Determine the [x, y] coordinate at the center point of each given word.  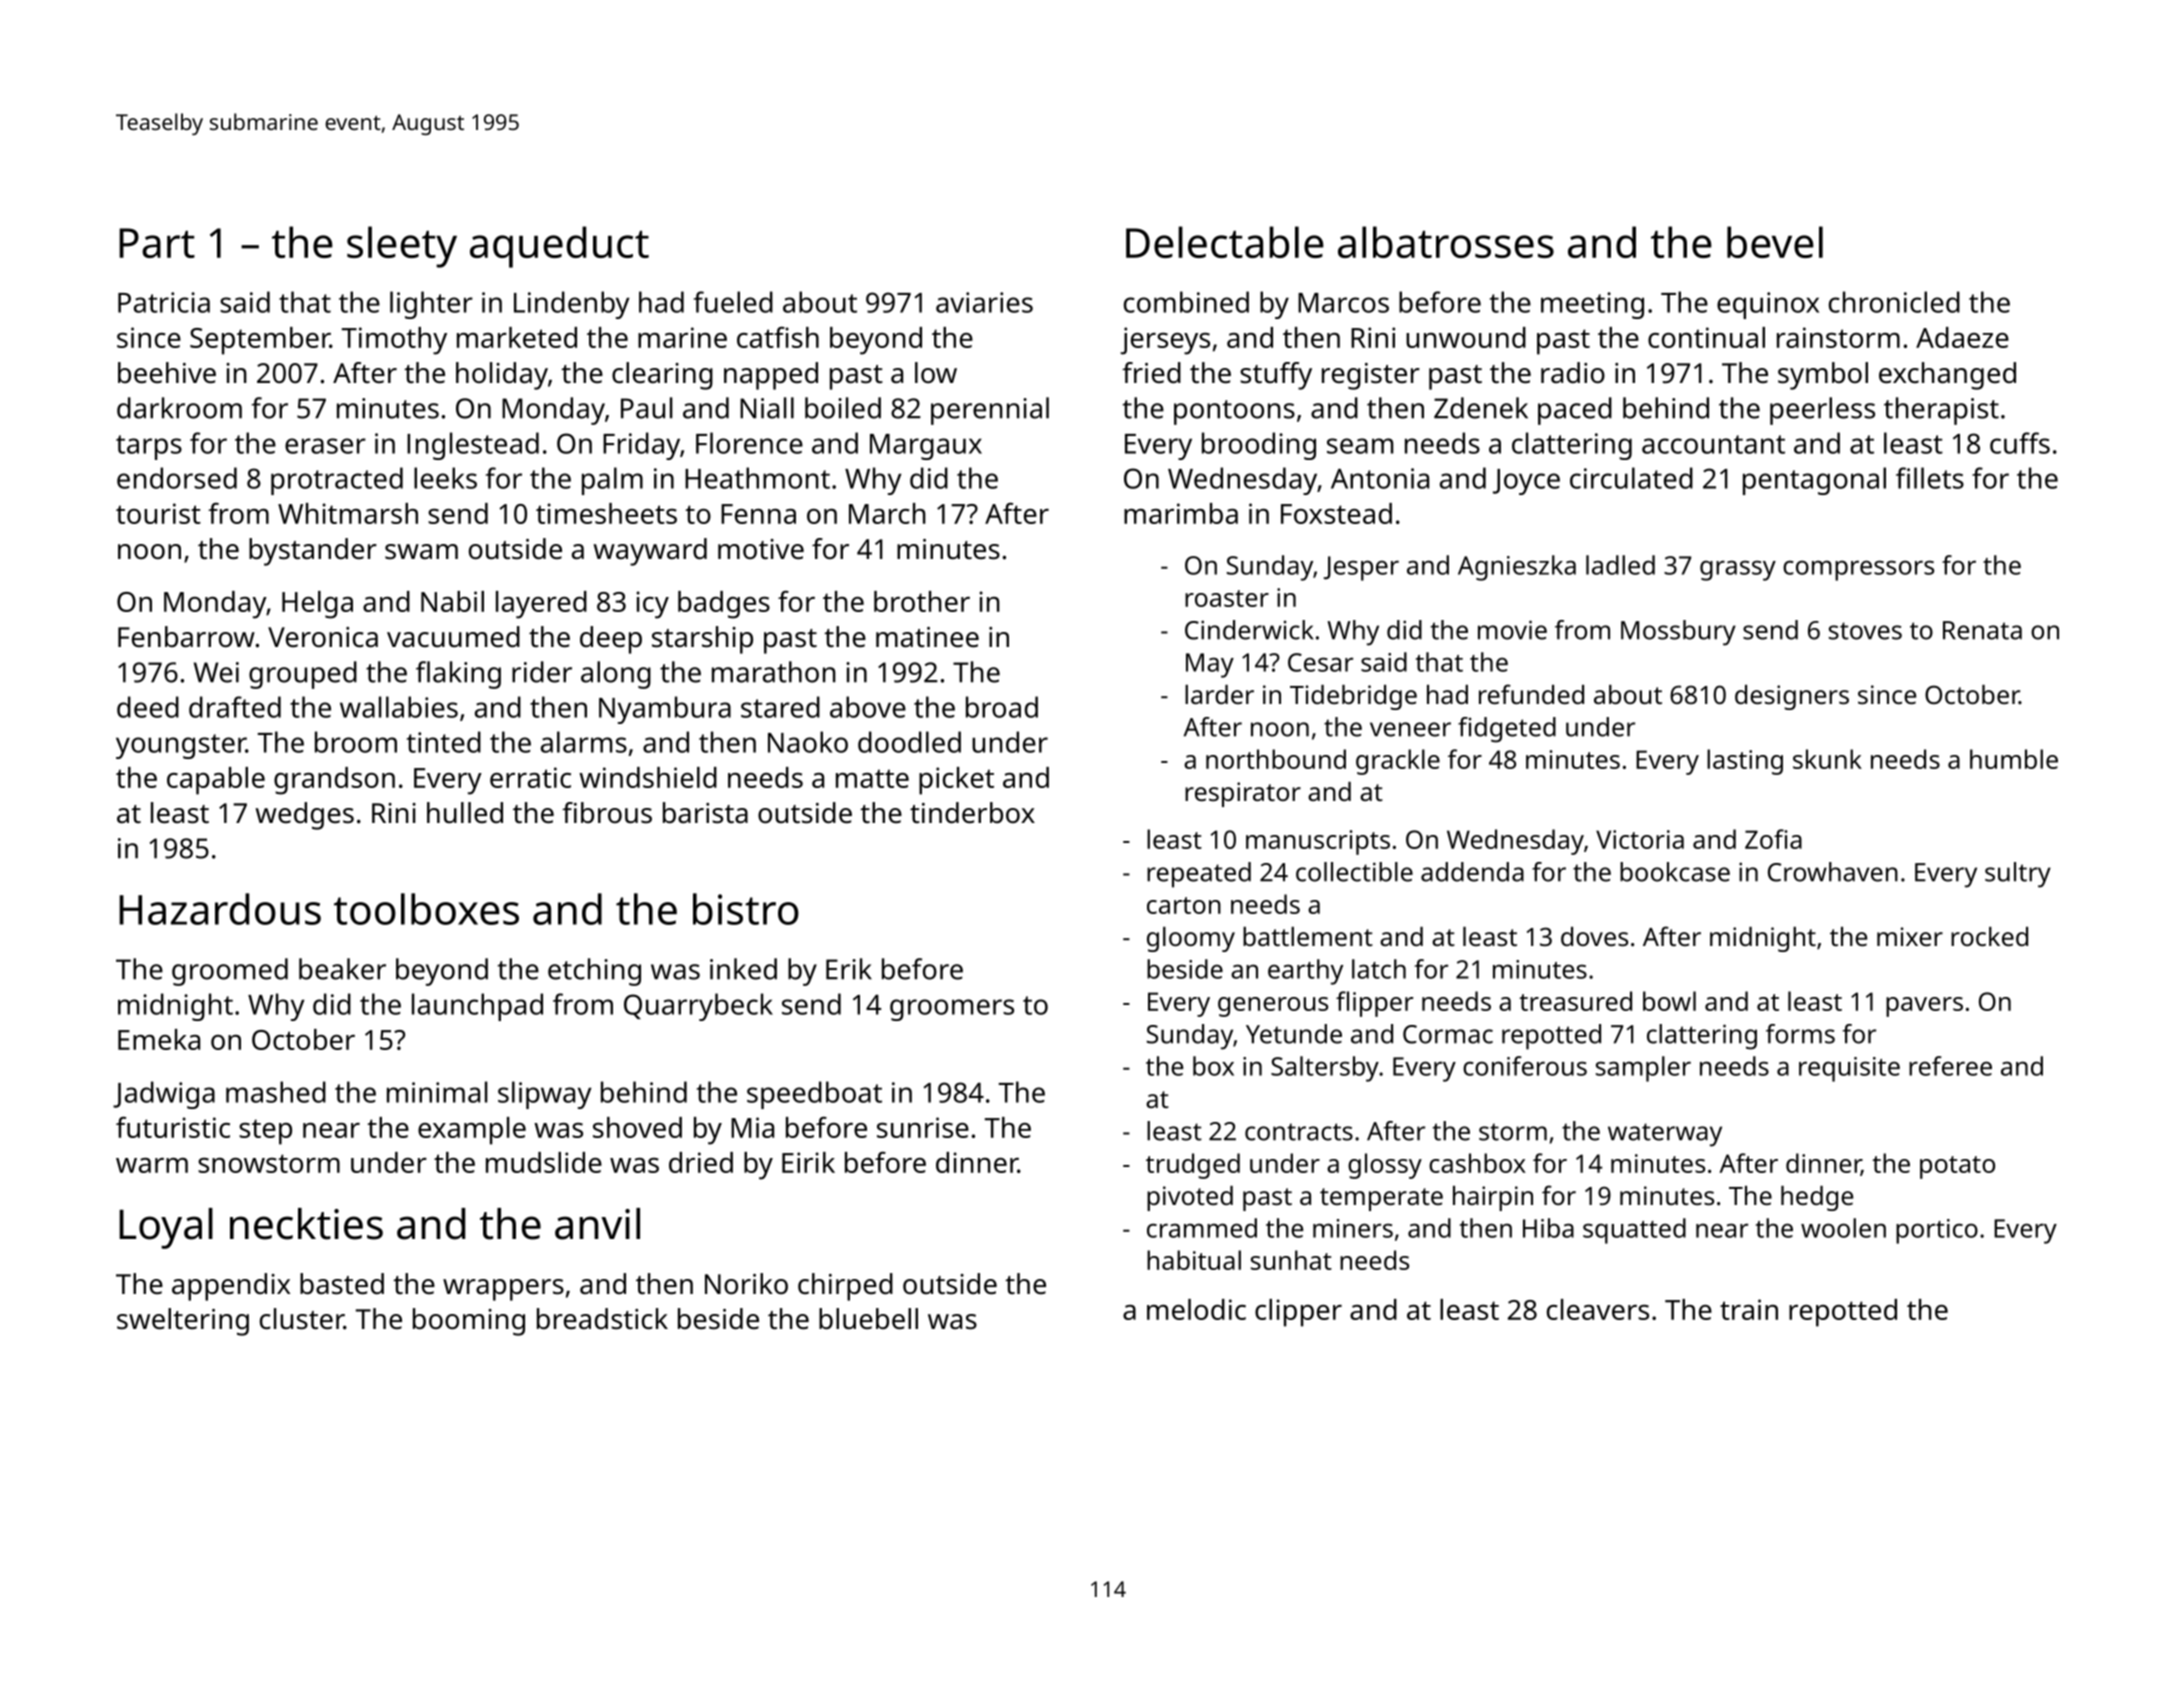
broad [1002, 707]
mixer [1910, 936]
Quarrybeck [698, 1007]
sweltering [183, 1322]
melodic [1196, 1309]
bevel [1775, 242]
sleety [402, 247]
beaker [342, 969]
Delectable [1225, 242]
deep [611, 640]
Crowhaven [1833, 872]
